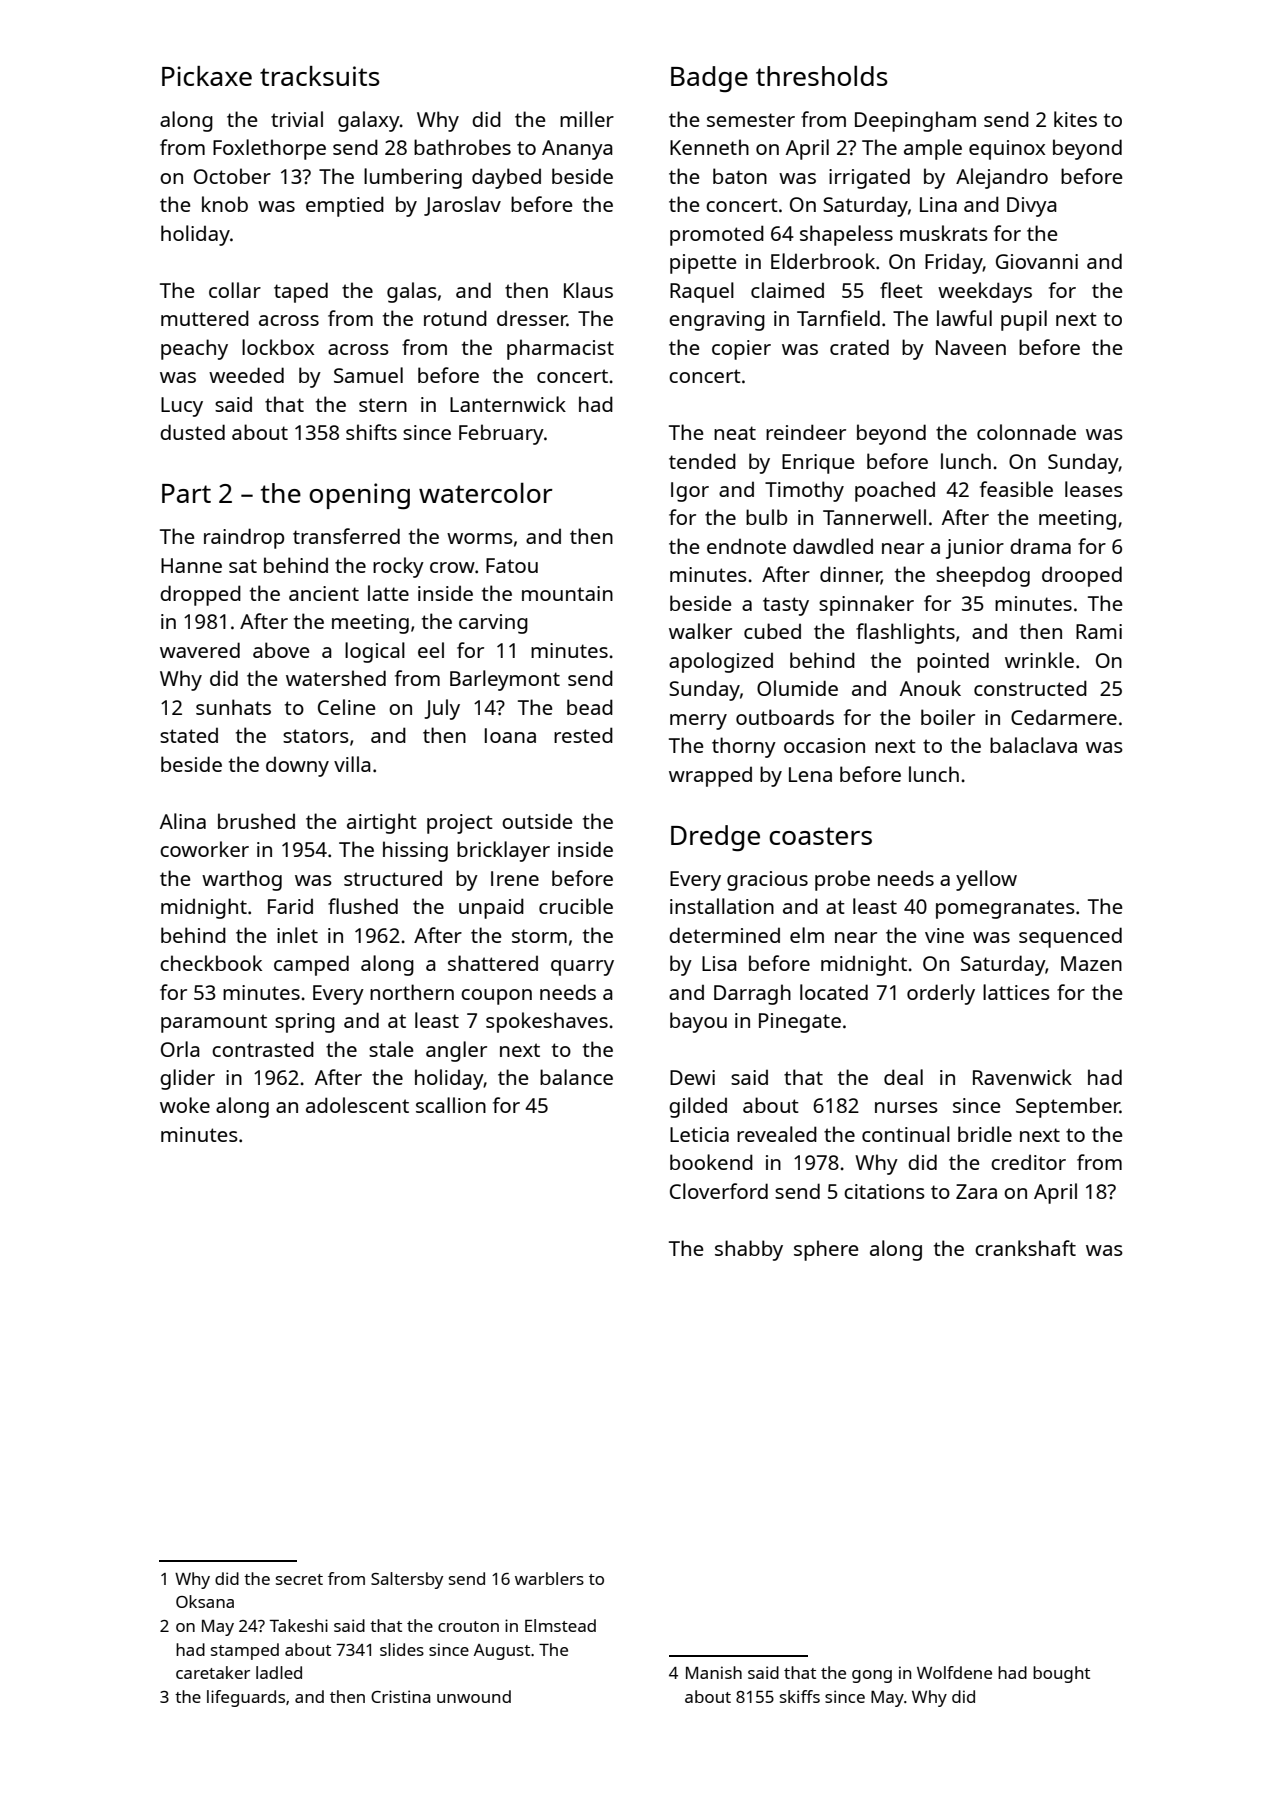 The width and height of the screenshot is (1283, 1815). What do you see at coordinates (305, 1023) in the screenshot?
I see `spring` at bounding box center [305, 1023].
